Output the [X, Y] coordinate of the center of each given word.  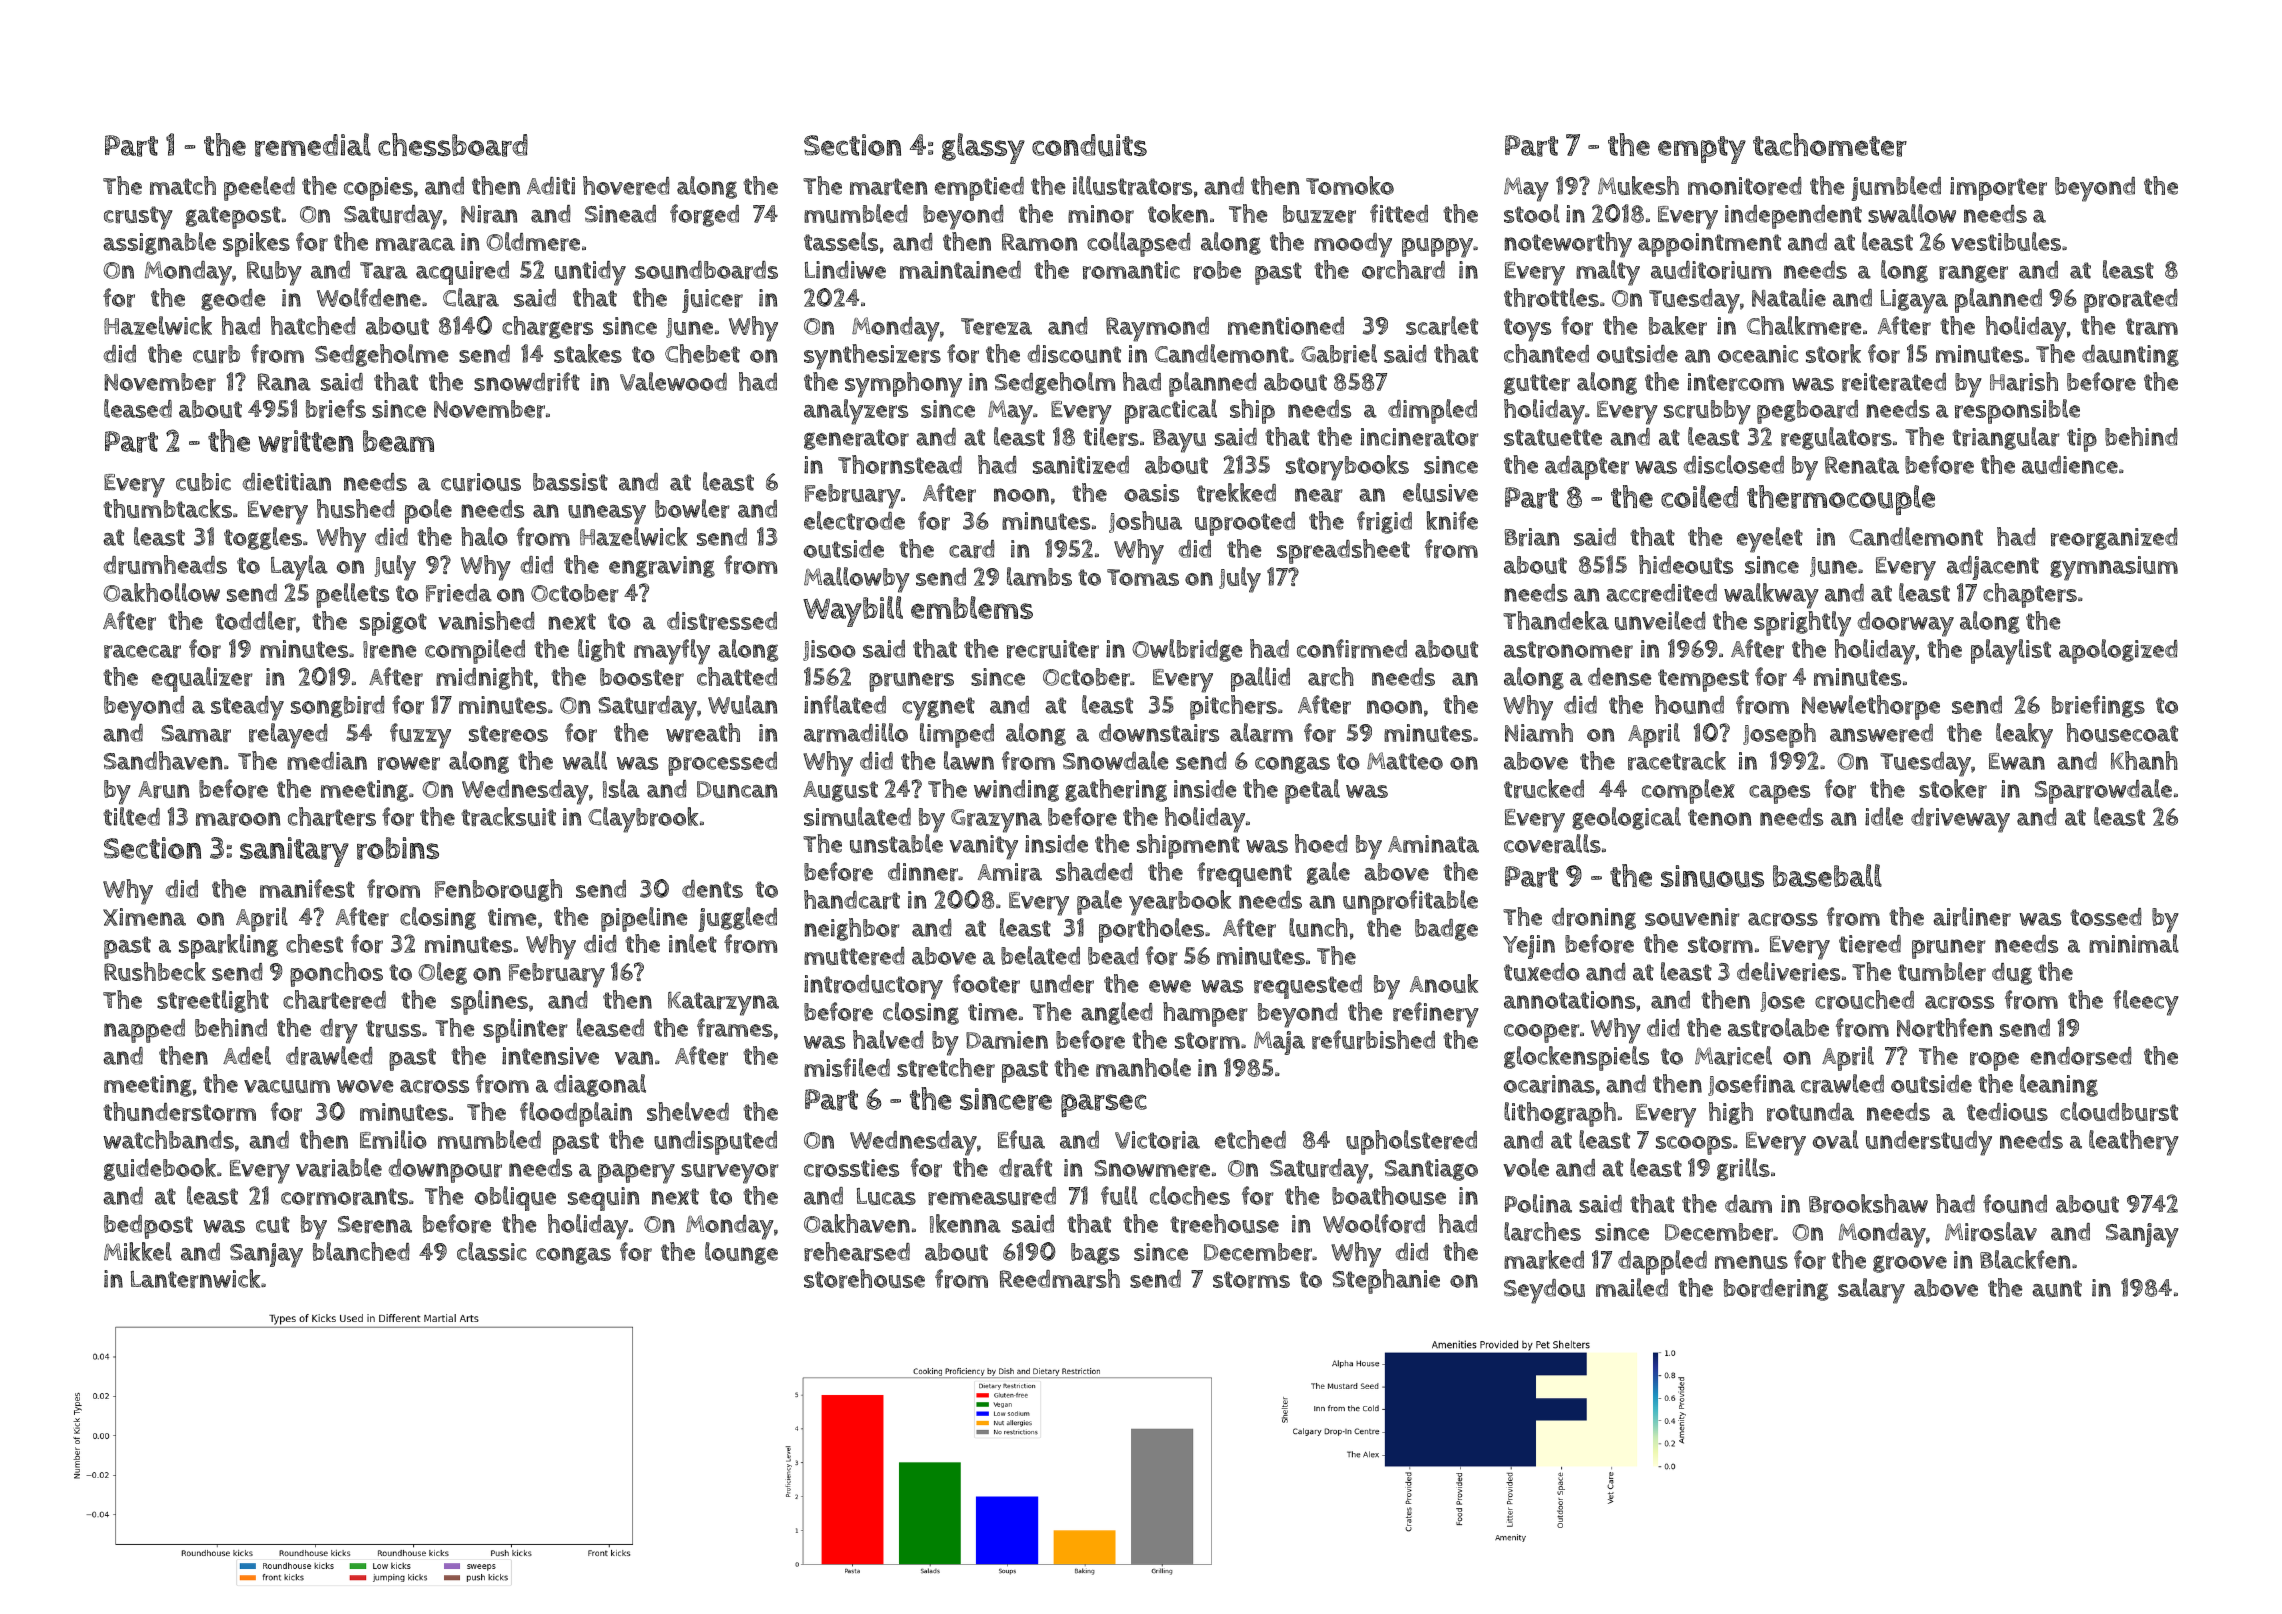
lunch [1318, 927]
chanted [1546, 353]
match [183, 185]
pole [428, 511]
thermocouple [1841, 500]
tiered [1870, 944]
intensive [550, 1056]
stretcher [946, 1067]
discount [1074, 354]
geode [233, 300]
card [972, 549]
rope [1994, 1061]
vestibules [2006, 241]
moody [1353, 245]
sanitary [294, 852]
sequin [603, 1199]
